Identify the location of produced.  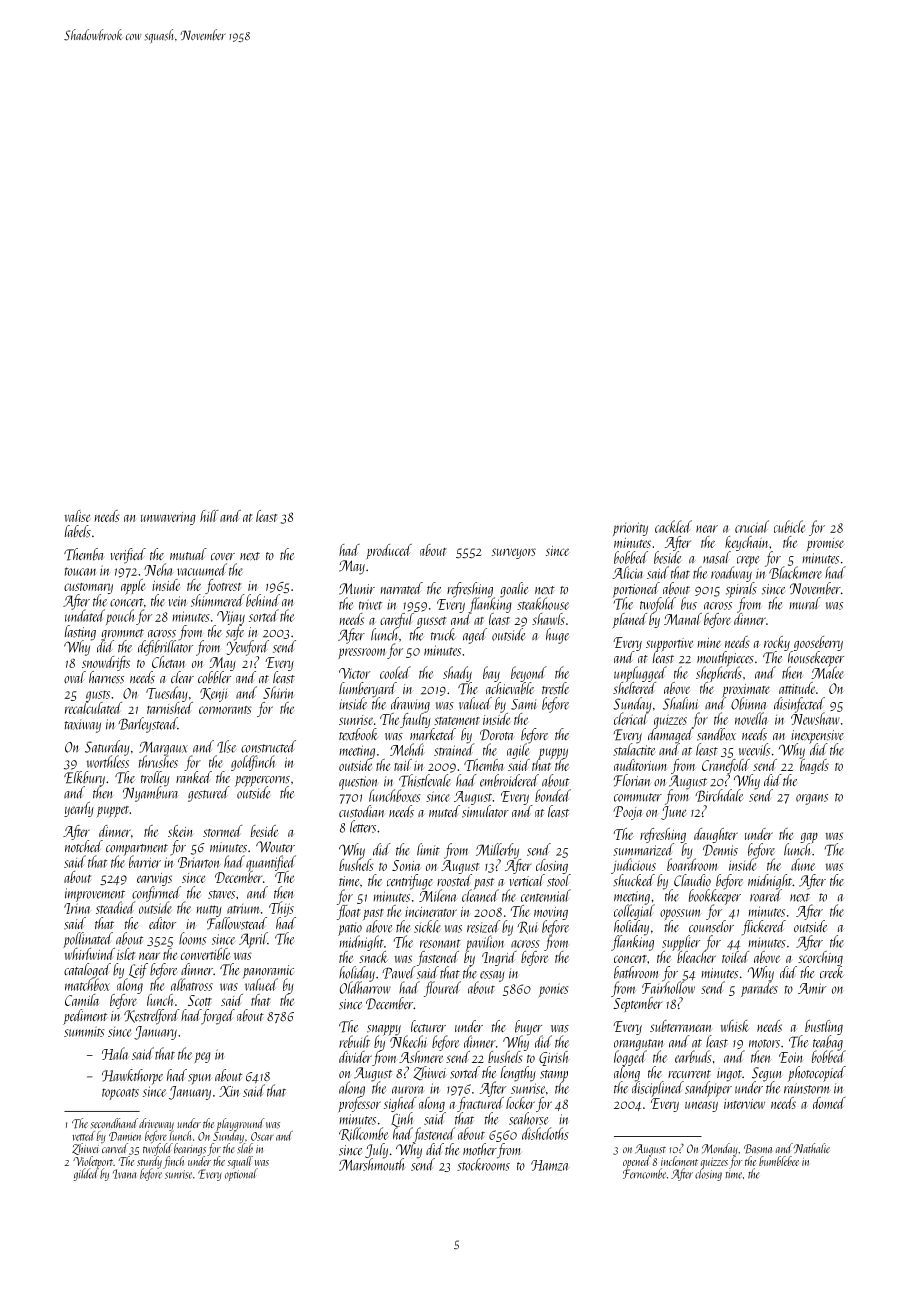
(389, 551).
